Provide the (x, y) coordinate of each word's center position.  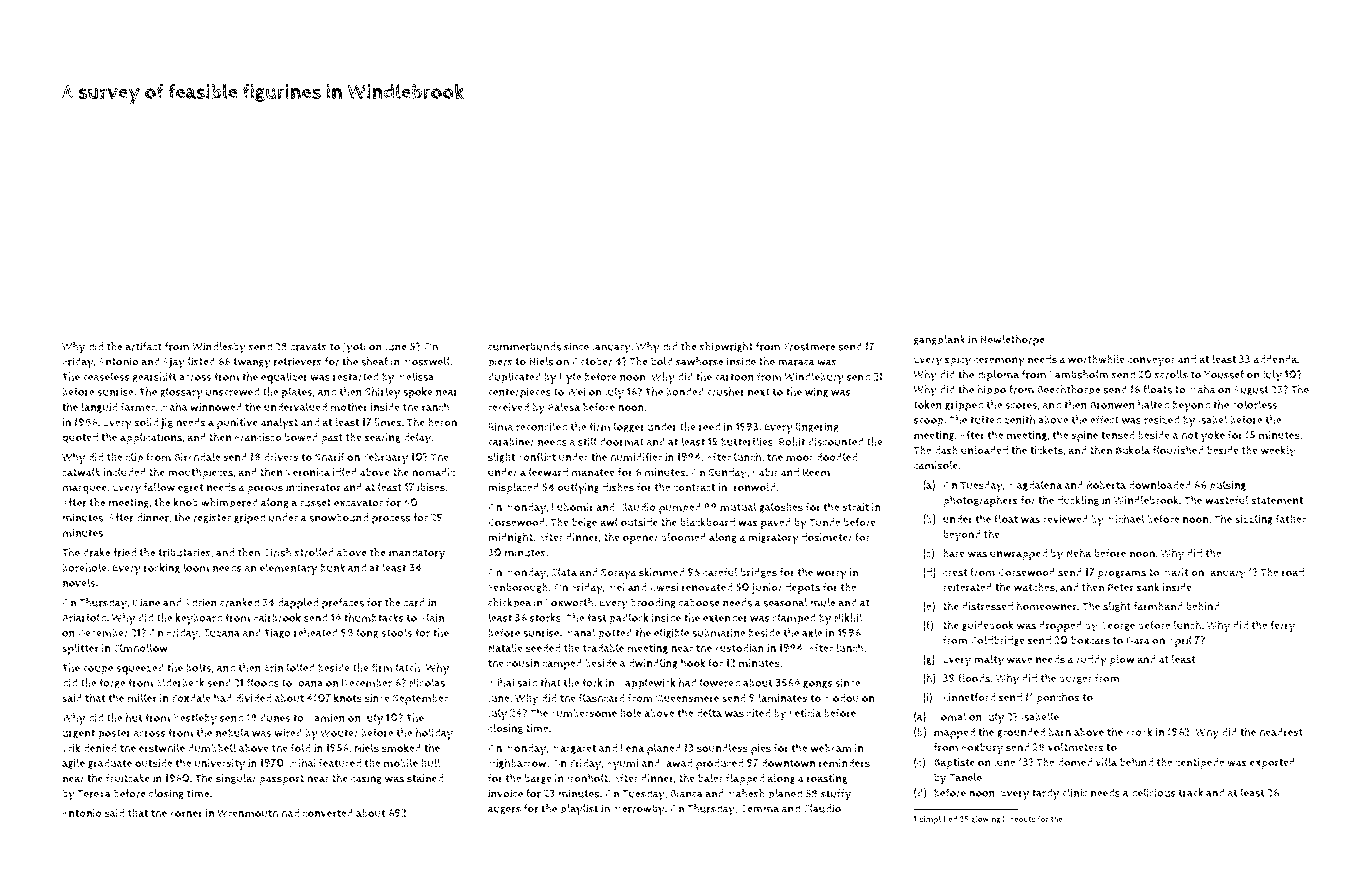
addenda (1275, 359)
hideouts (1018, 818)
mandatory (417, 554)
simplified (938, 820)
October (592, 361)
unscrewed (232, 391)
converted (327, 813)
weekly (1278, 452)
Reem (816, 472)
